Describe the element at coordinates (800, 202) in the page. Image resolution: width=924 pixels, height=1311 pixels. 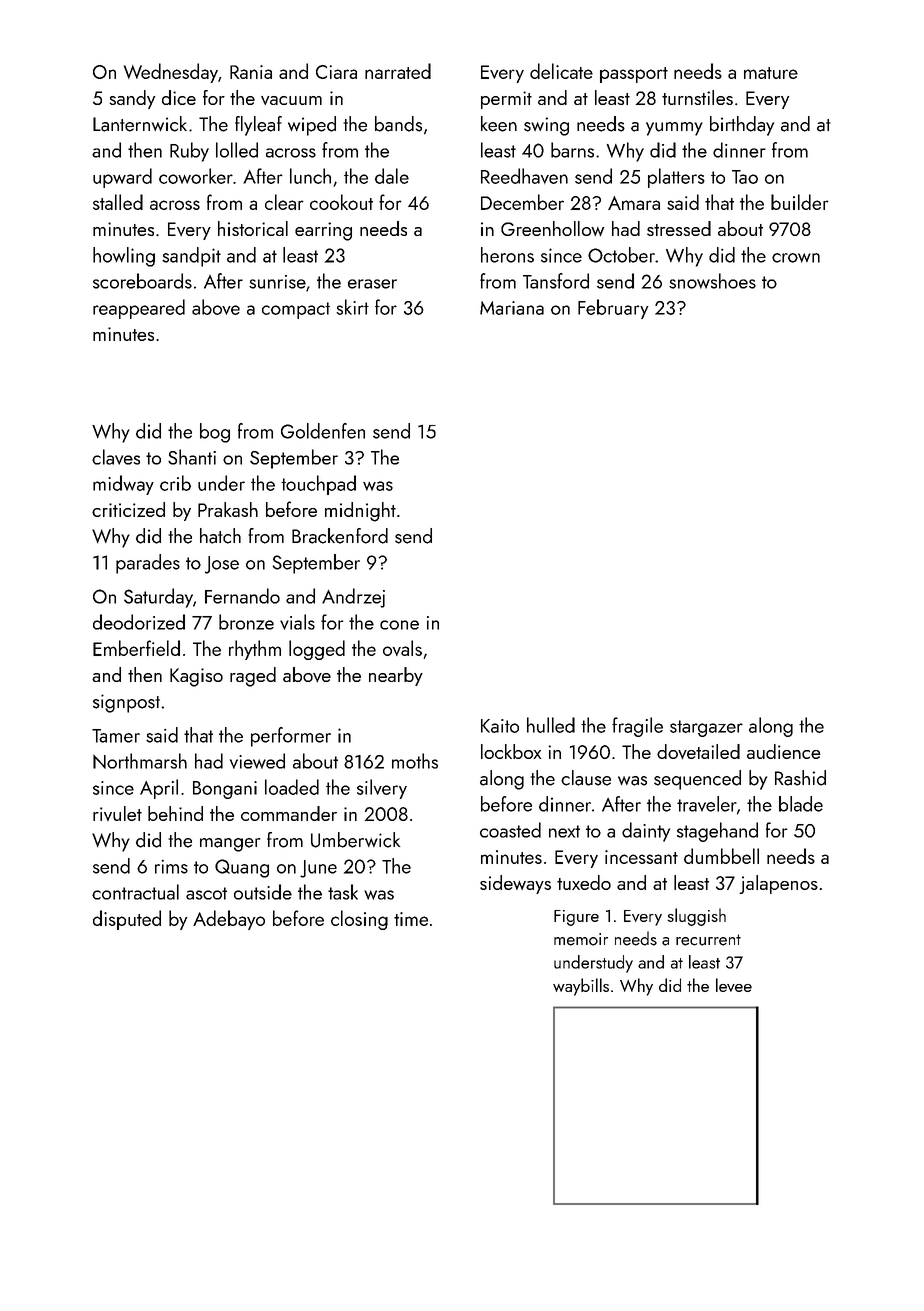
I see `builder` at that location.
